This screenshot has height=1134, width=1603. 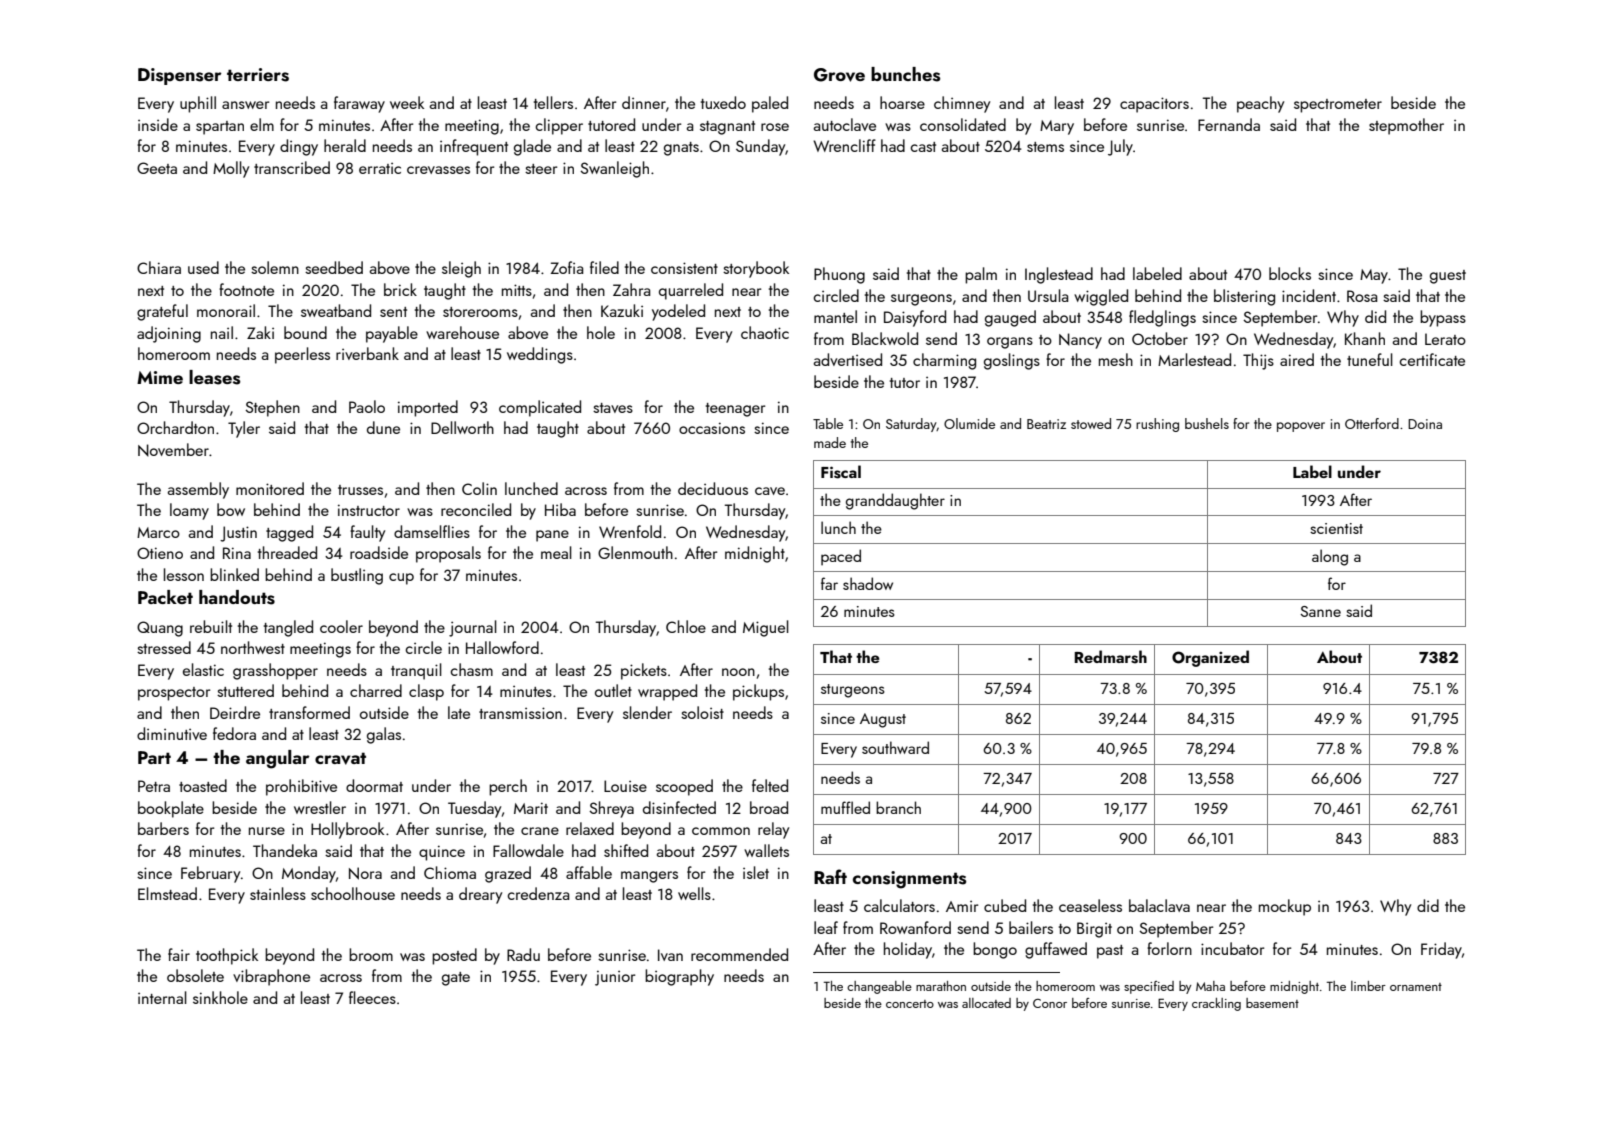 What do you see at coordinates (372, 997) in the screenshot?
I see `fleeces` at bounding box center [372, 997].
